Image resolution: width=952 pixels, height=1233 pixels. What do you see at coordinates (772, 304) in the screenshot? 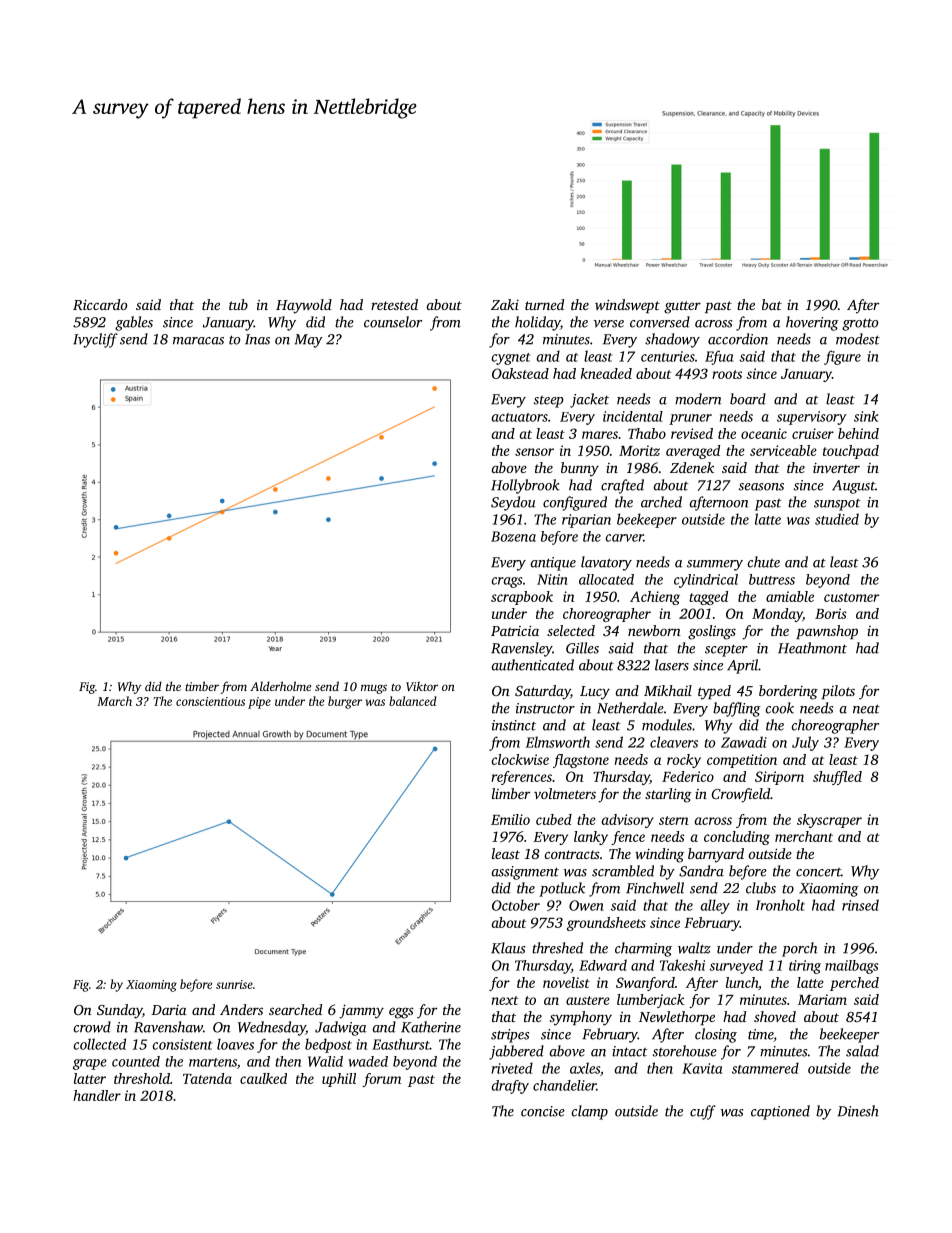
I see `bat` at bounding box center [772, 304].
